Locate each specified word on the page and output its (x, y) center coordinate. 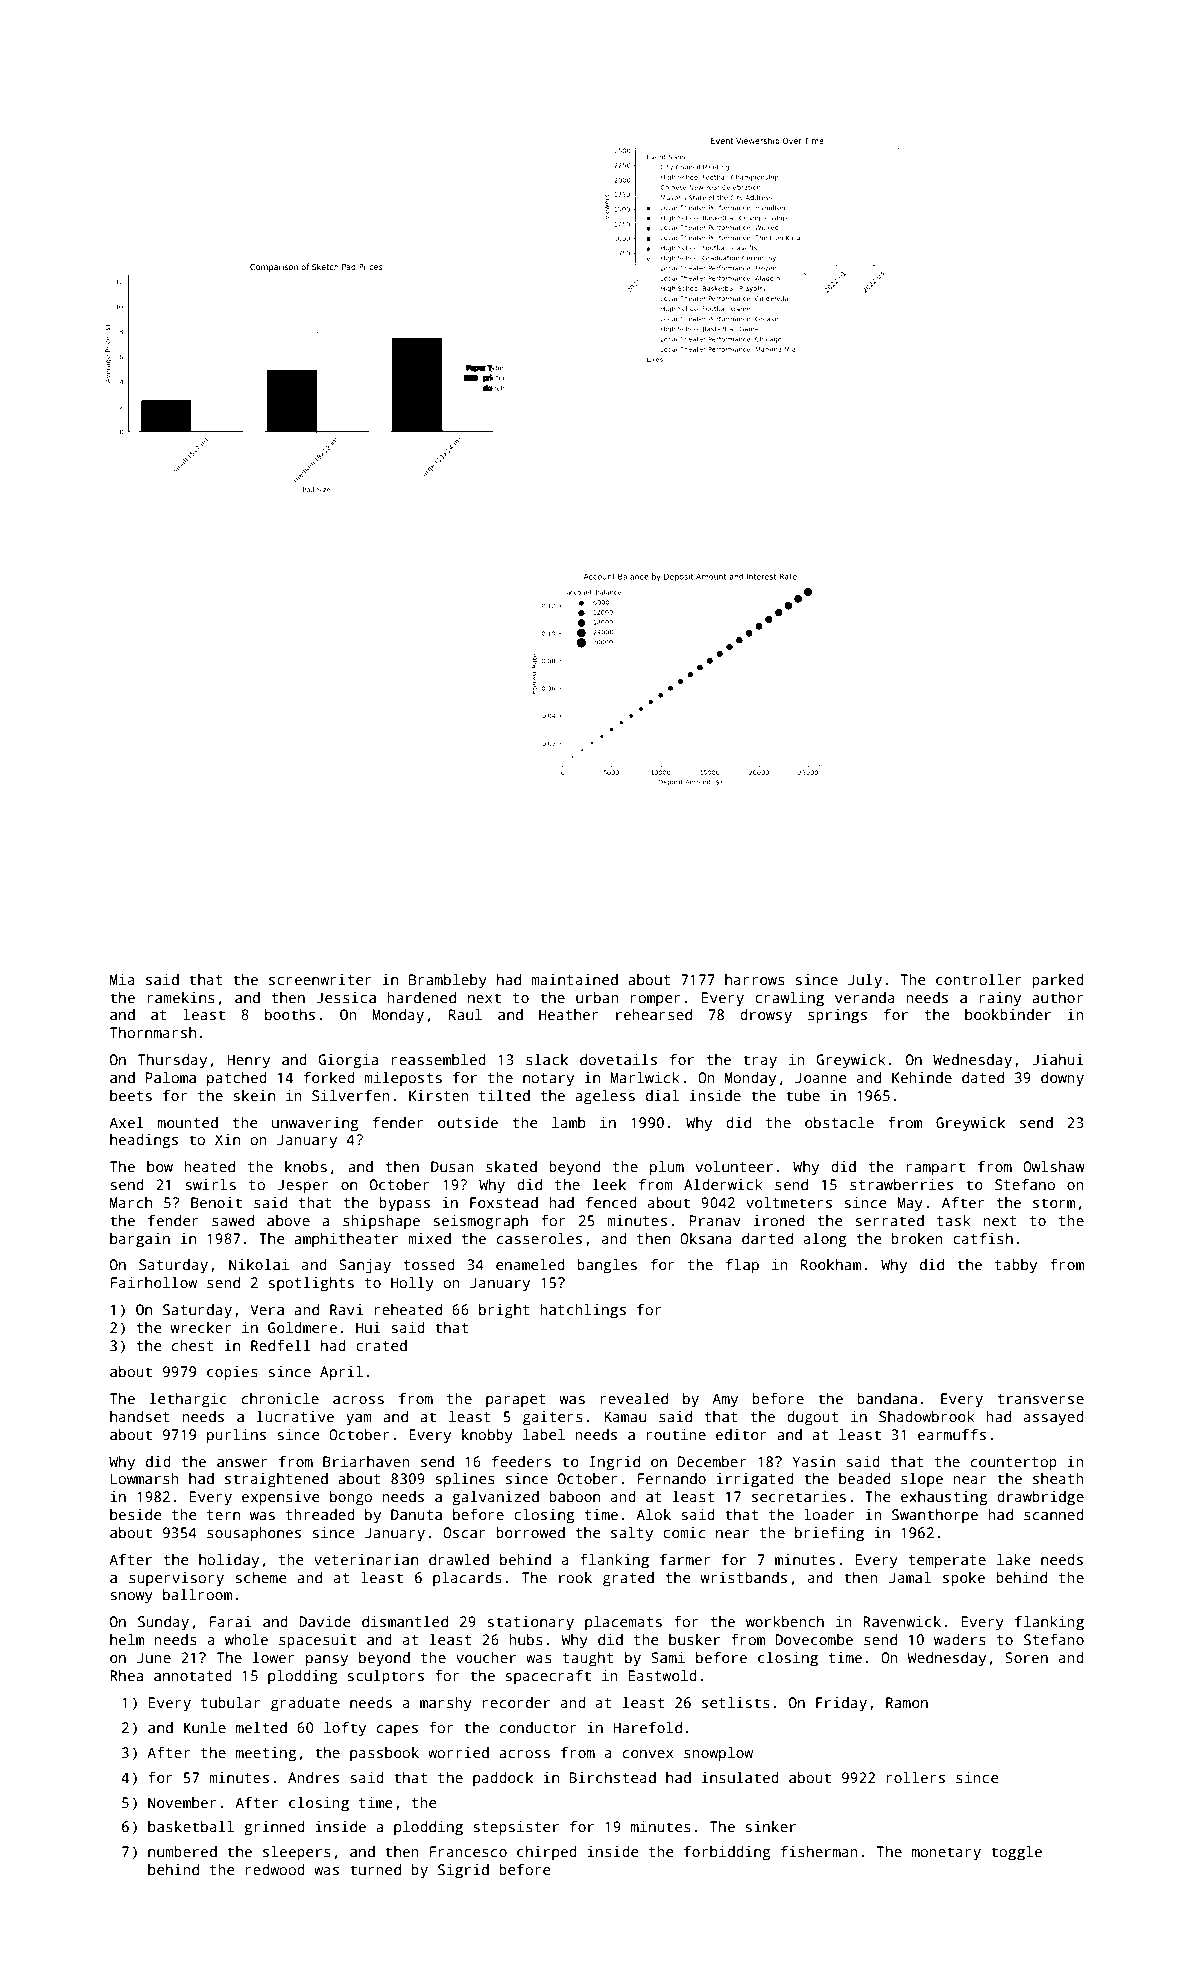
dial (662, 1095)
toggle (1016, 1853)
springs (837, 1016)
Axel (126, 1122)
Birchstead (612, 1777)
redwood (275, 1869)
